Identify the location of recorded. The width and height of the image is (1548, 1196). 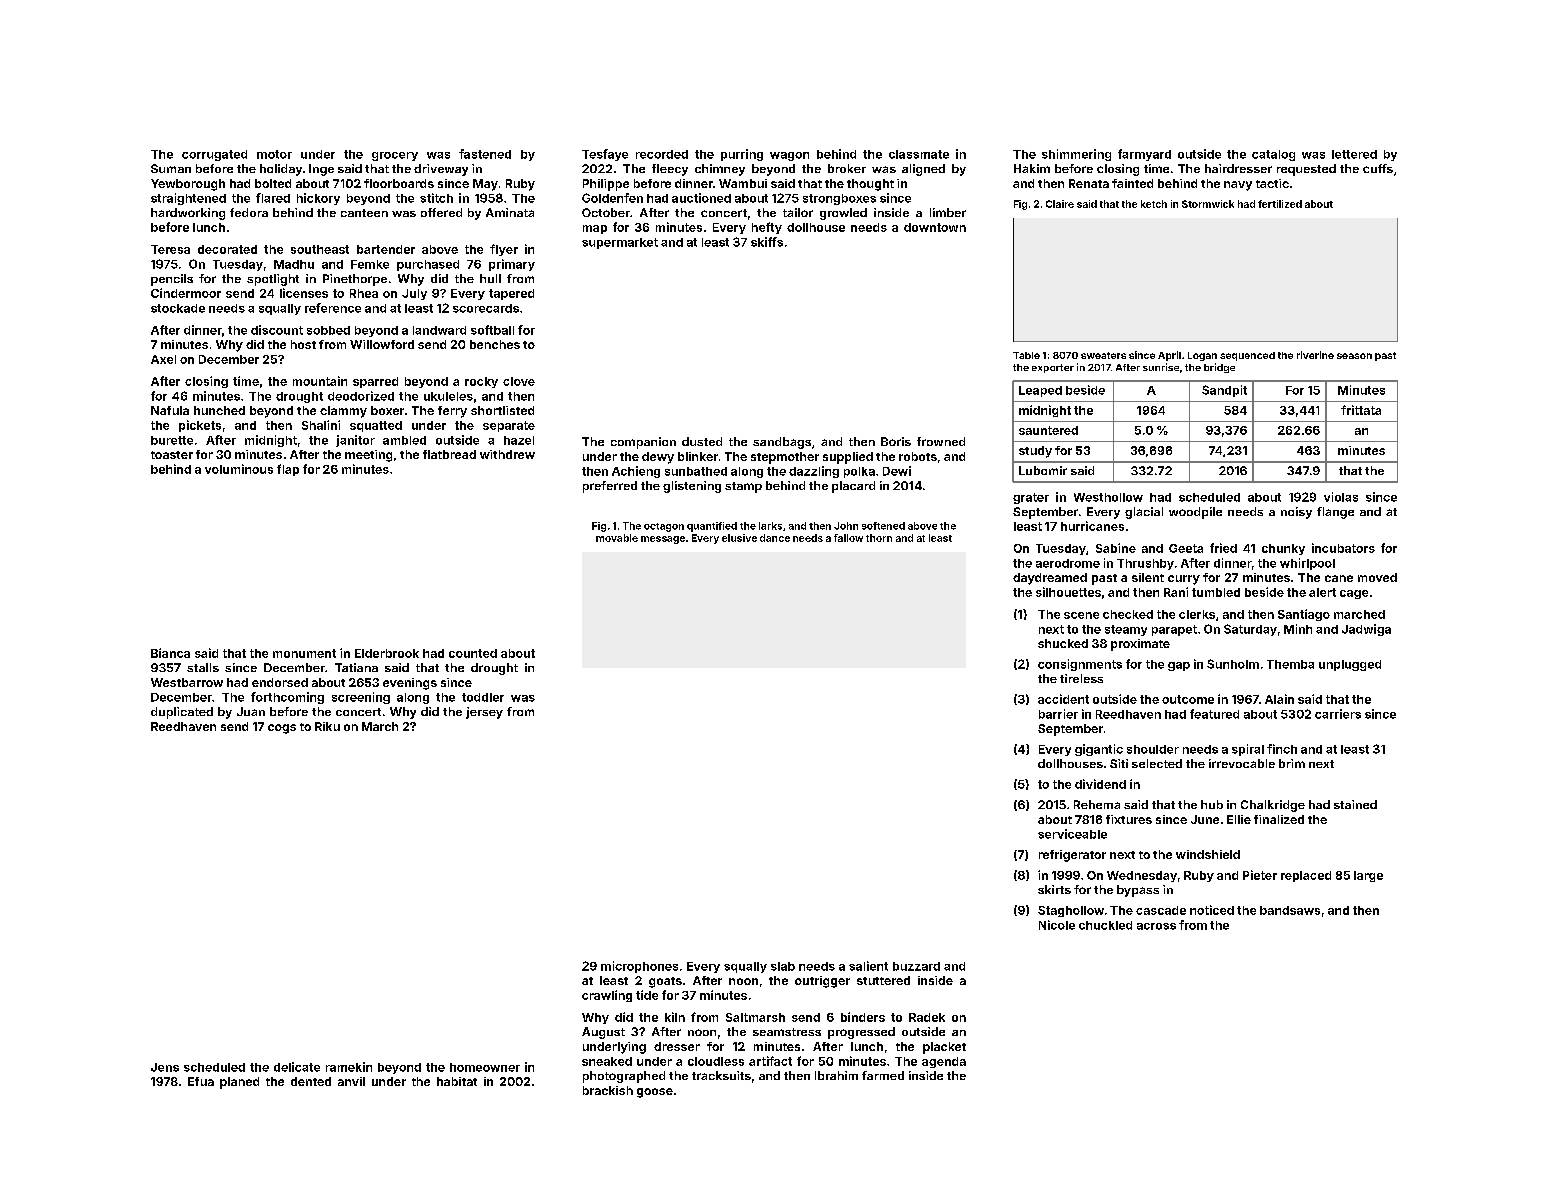
(662, 154).
